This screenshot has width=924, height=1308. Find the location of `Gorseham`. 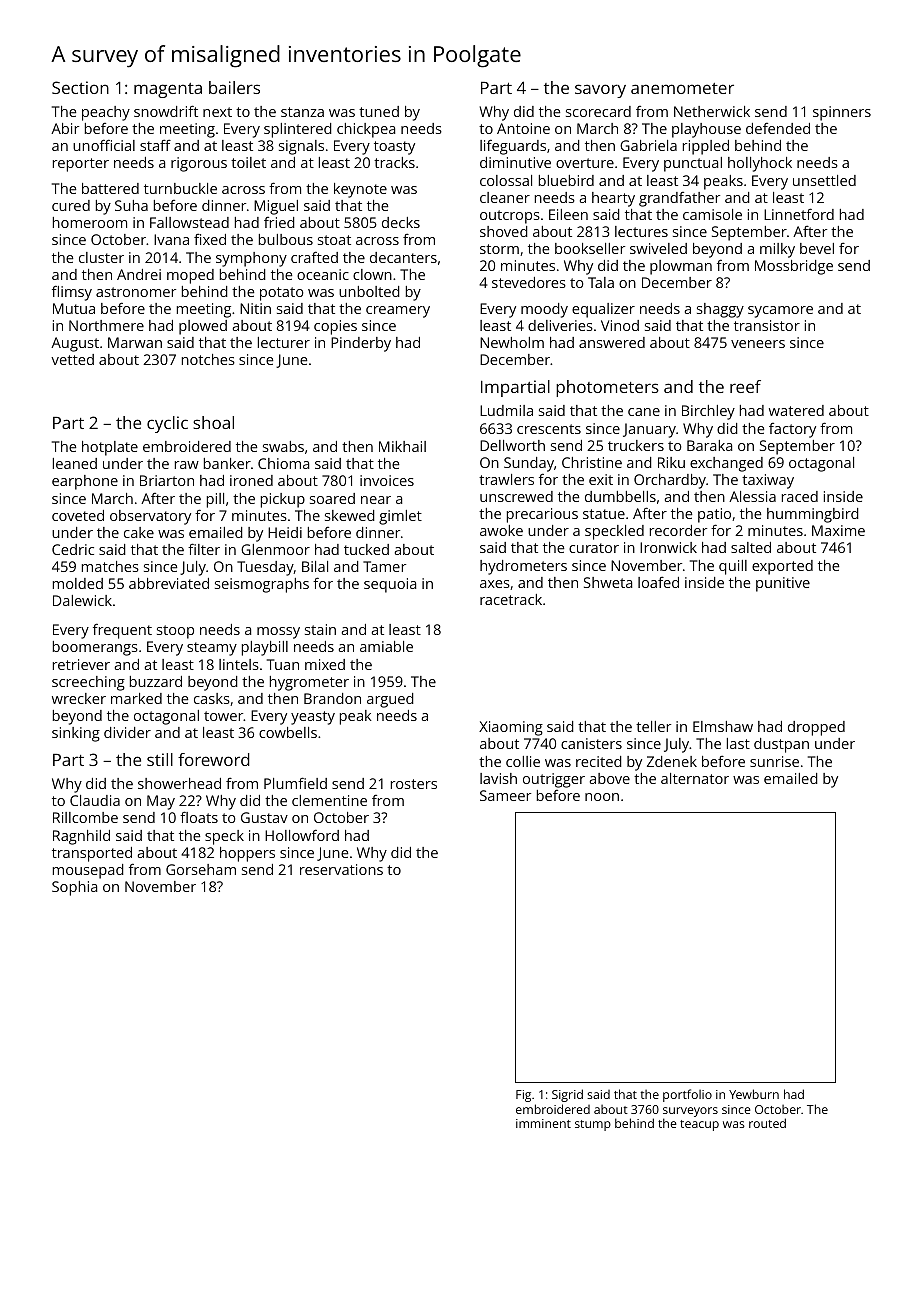

Gorseham is located at coordinates (201, 869).
